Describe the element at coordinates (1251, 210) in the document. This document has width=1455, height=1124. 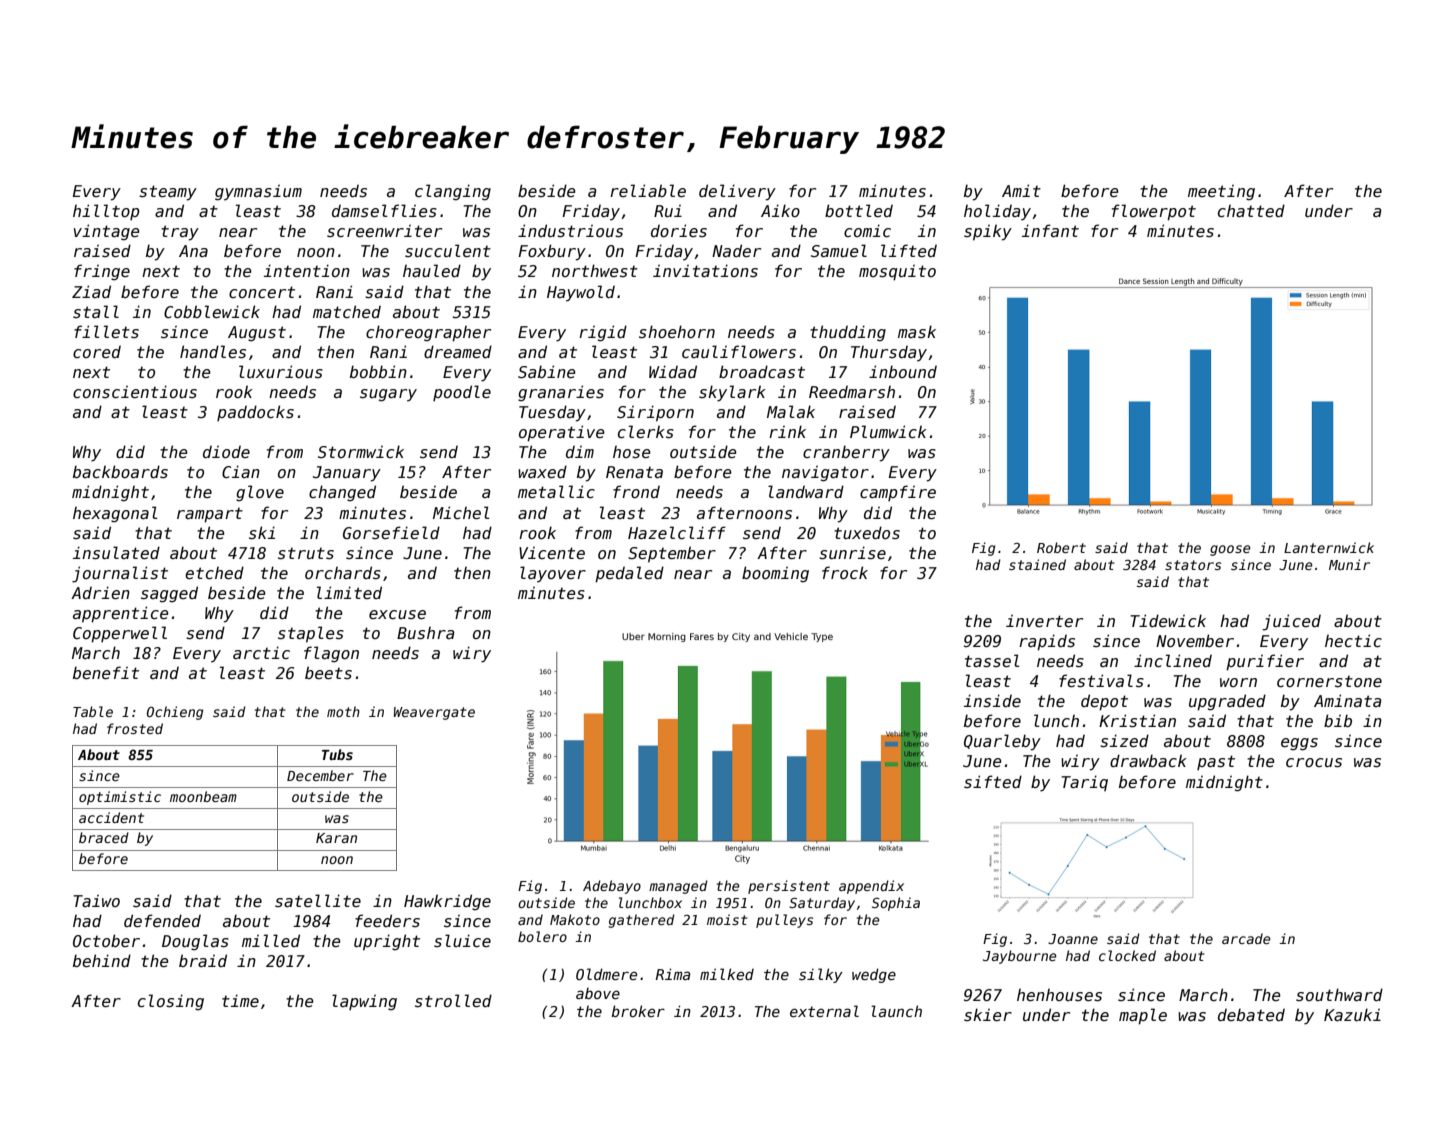
I see `chatted` at that location.
